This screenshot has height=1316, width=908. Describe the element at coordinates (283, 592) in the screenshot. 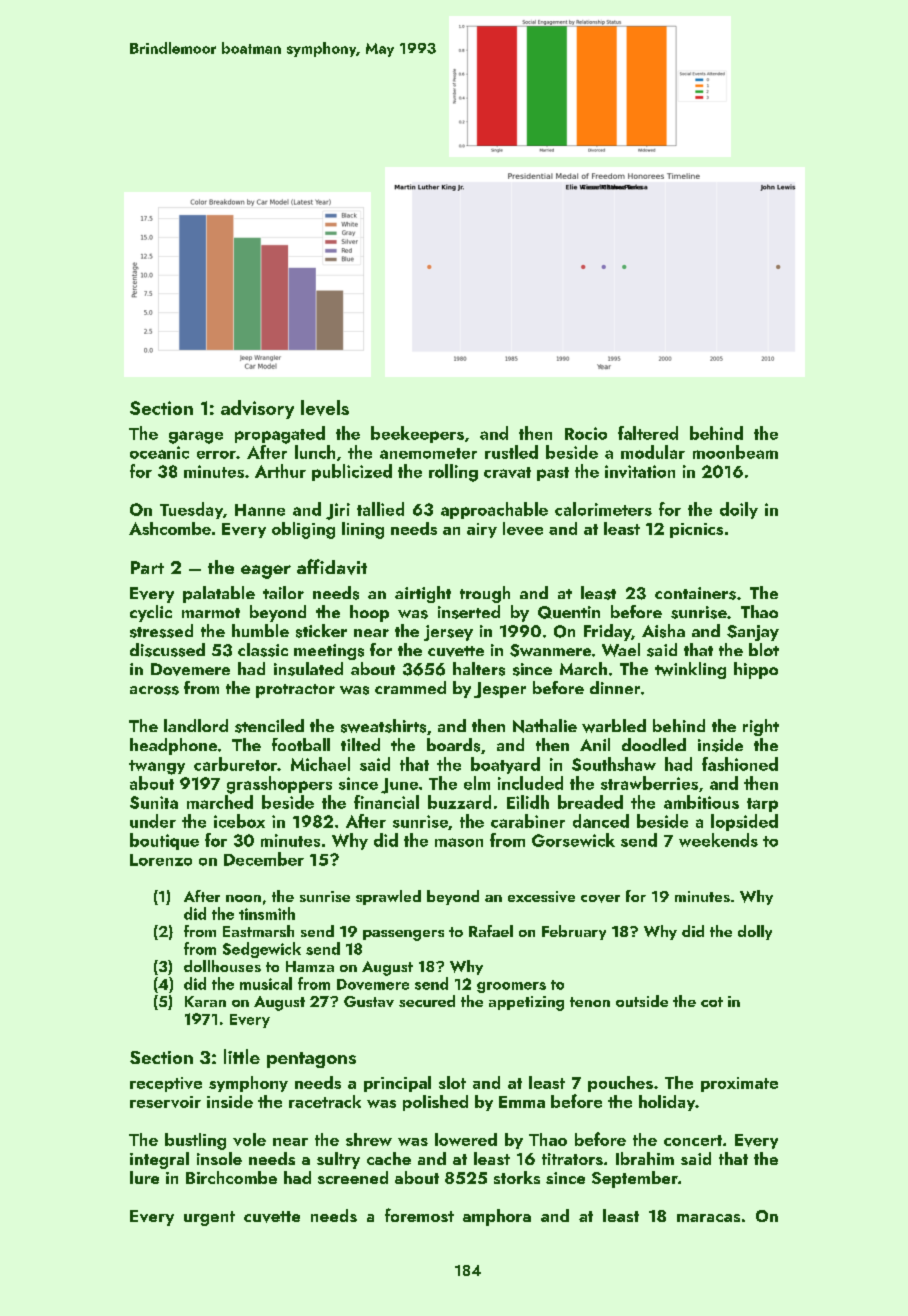

I see `tailor` at that location.
